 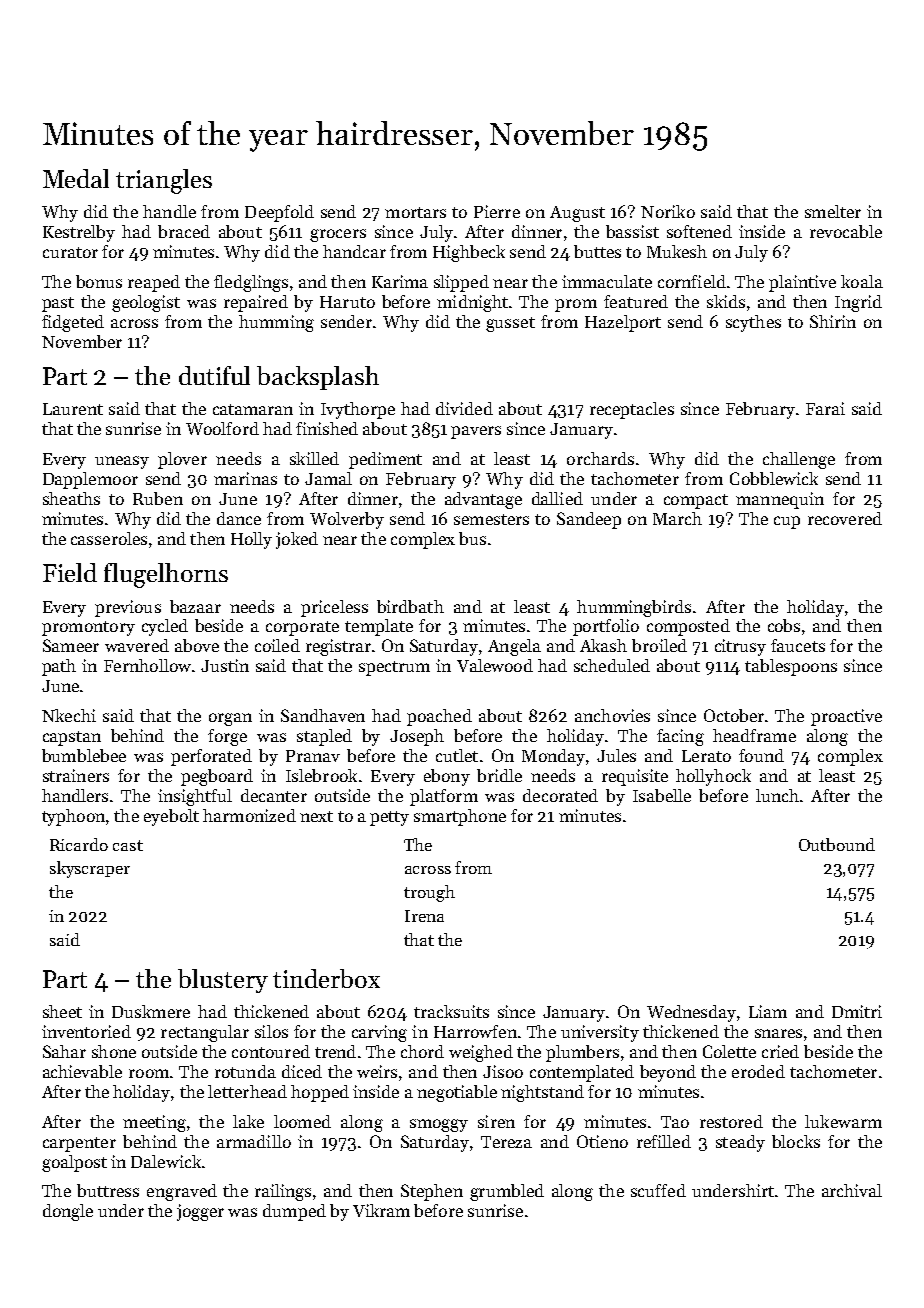 I want to click on Karima, so click(x=400, y=281).
